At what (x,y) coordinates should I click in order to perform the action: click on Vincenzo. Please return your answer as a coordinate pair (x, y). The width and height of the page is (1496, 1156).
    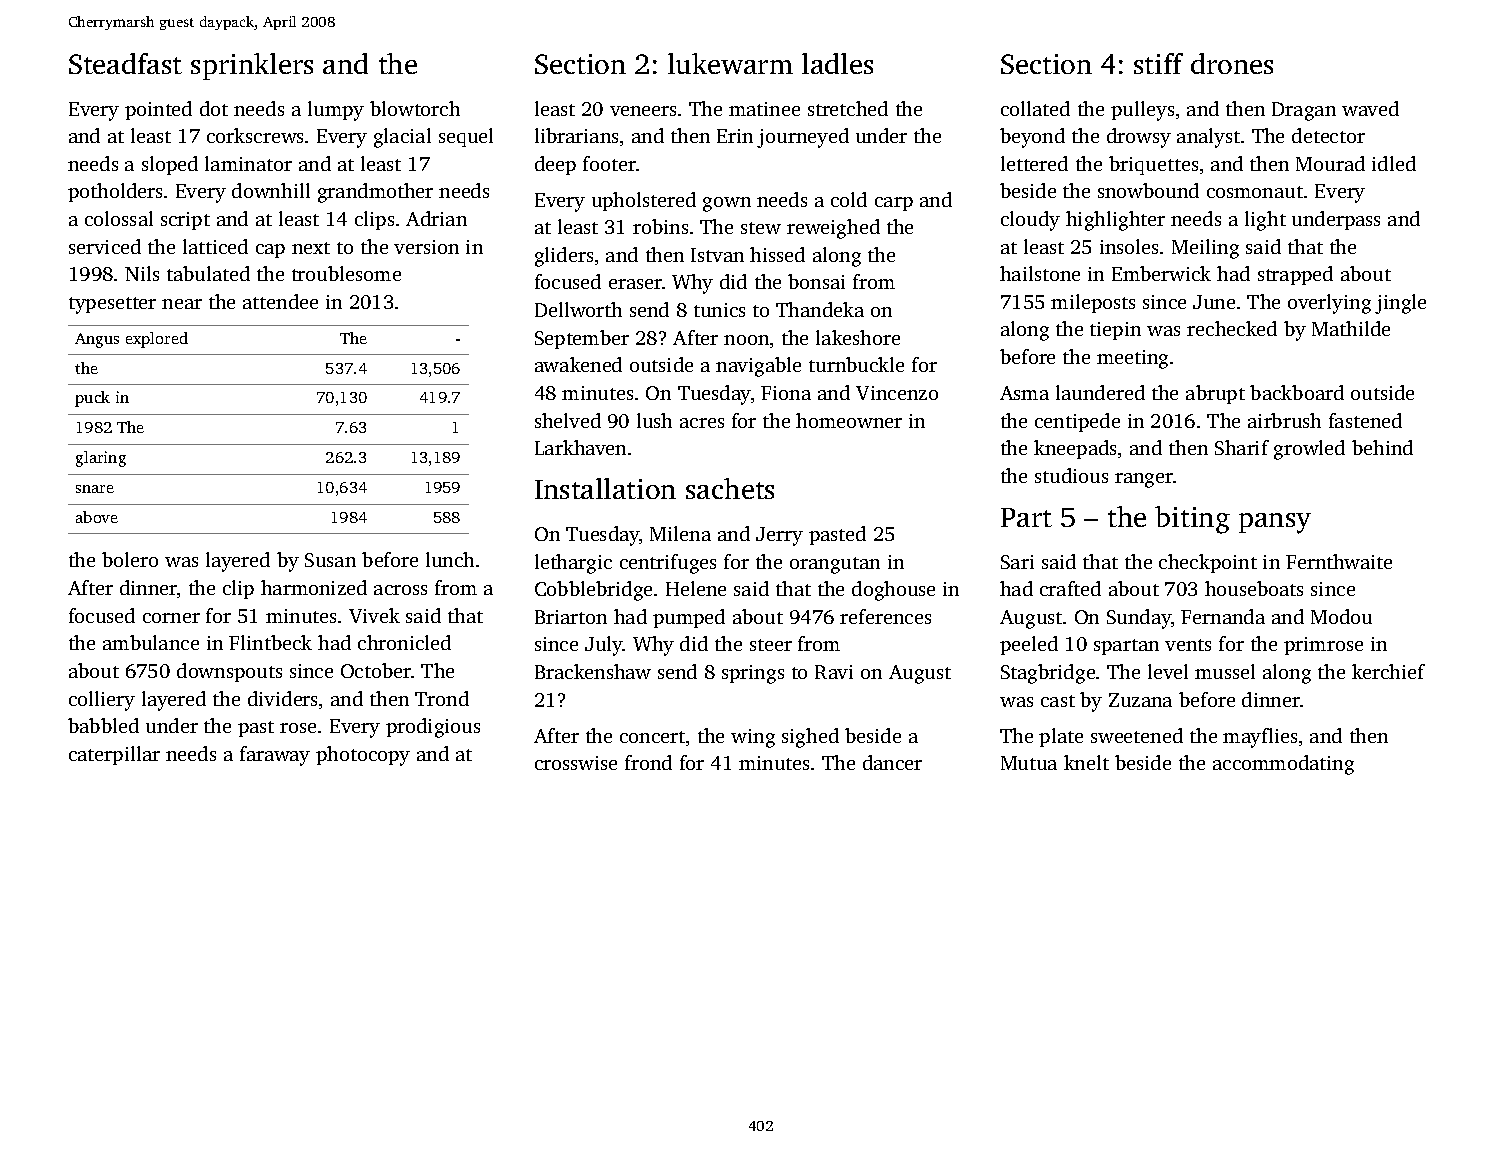
    Looking at the image, I should click on (897, 393).
